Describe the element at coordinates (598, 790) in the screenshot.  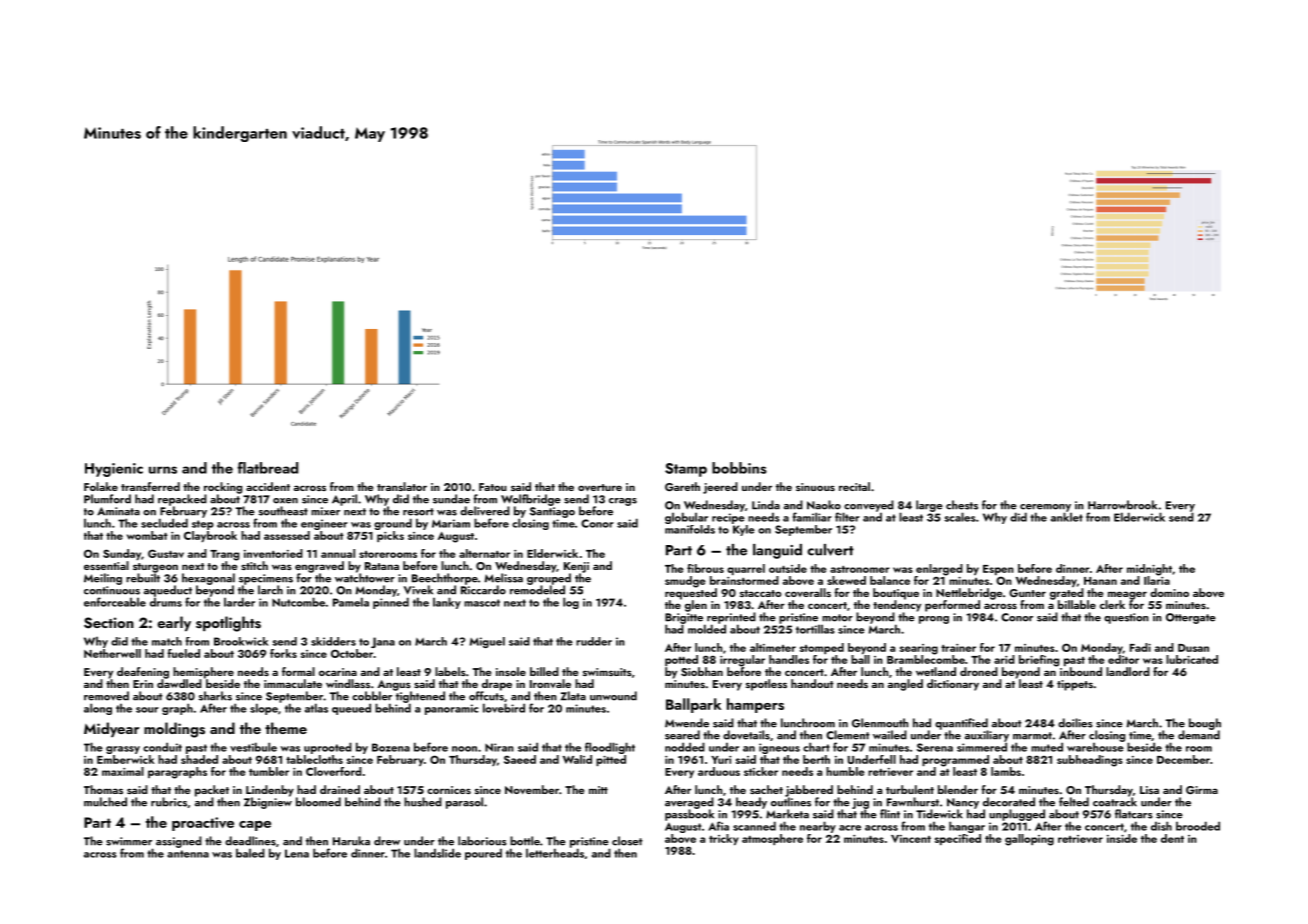
I see `mitt` at that location.
